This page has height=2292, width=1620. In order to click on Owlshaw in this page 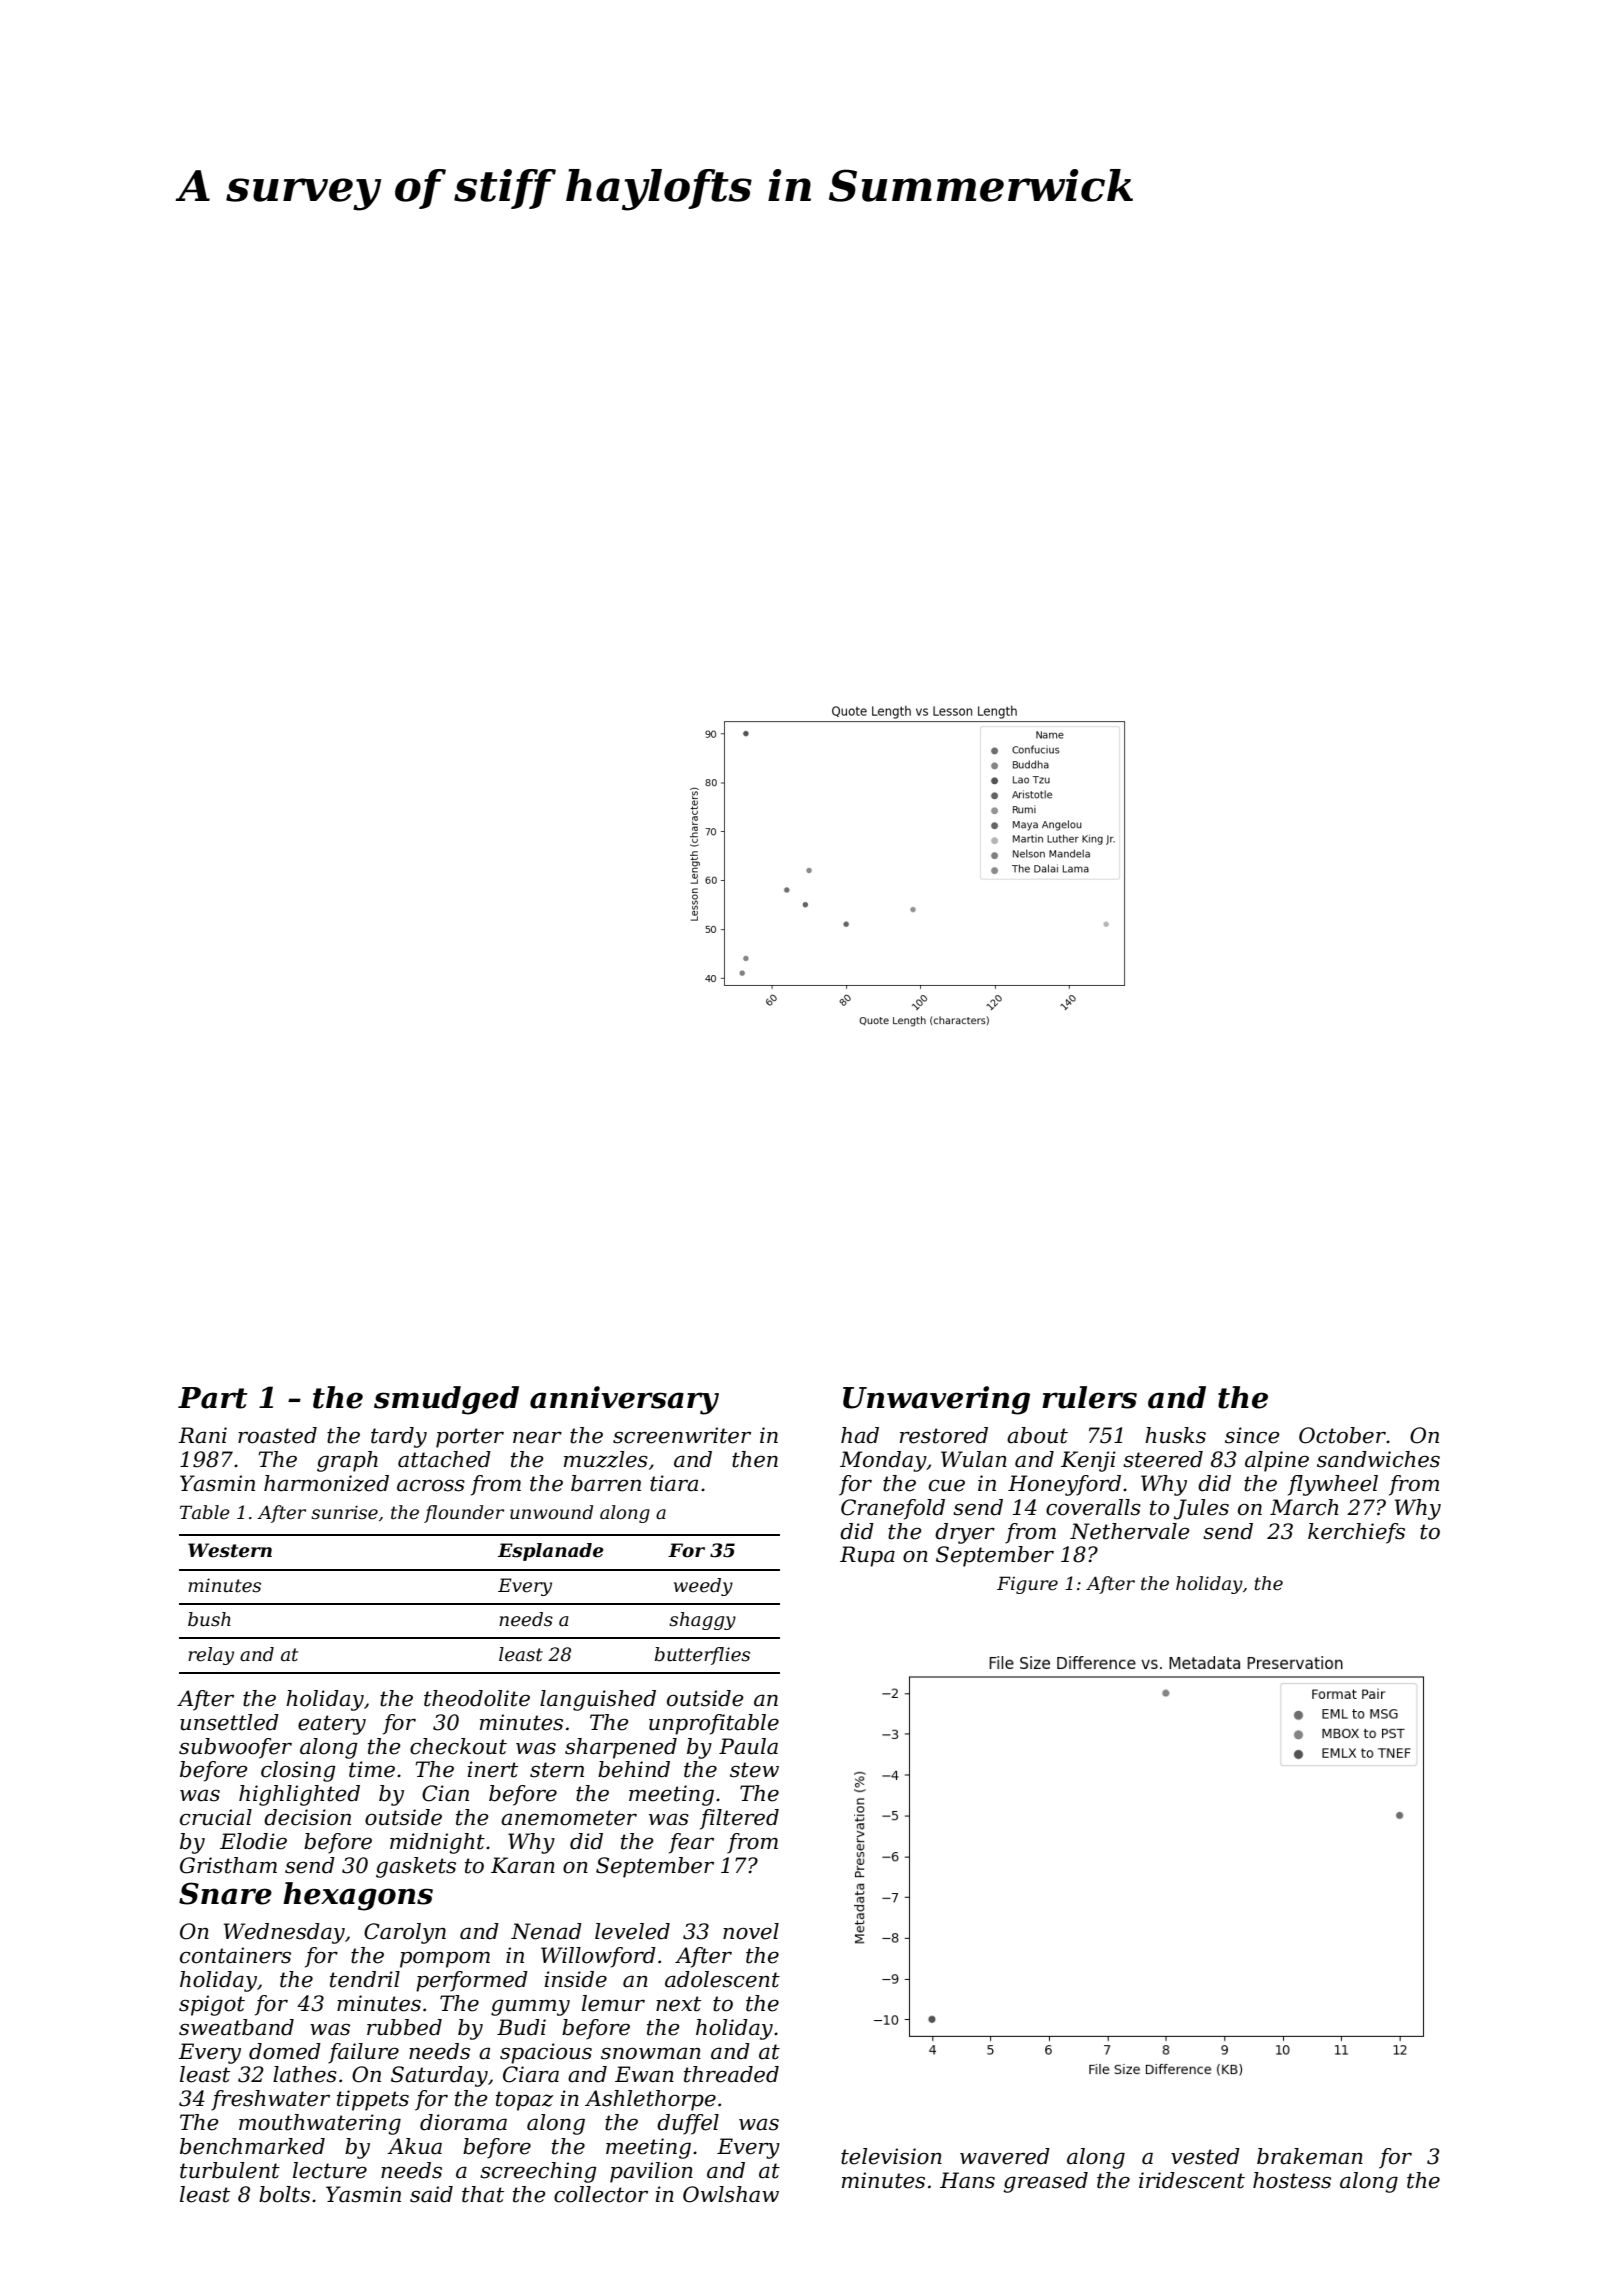, I will do `click(731, 2194)`.
